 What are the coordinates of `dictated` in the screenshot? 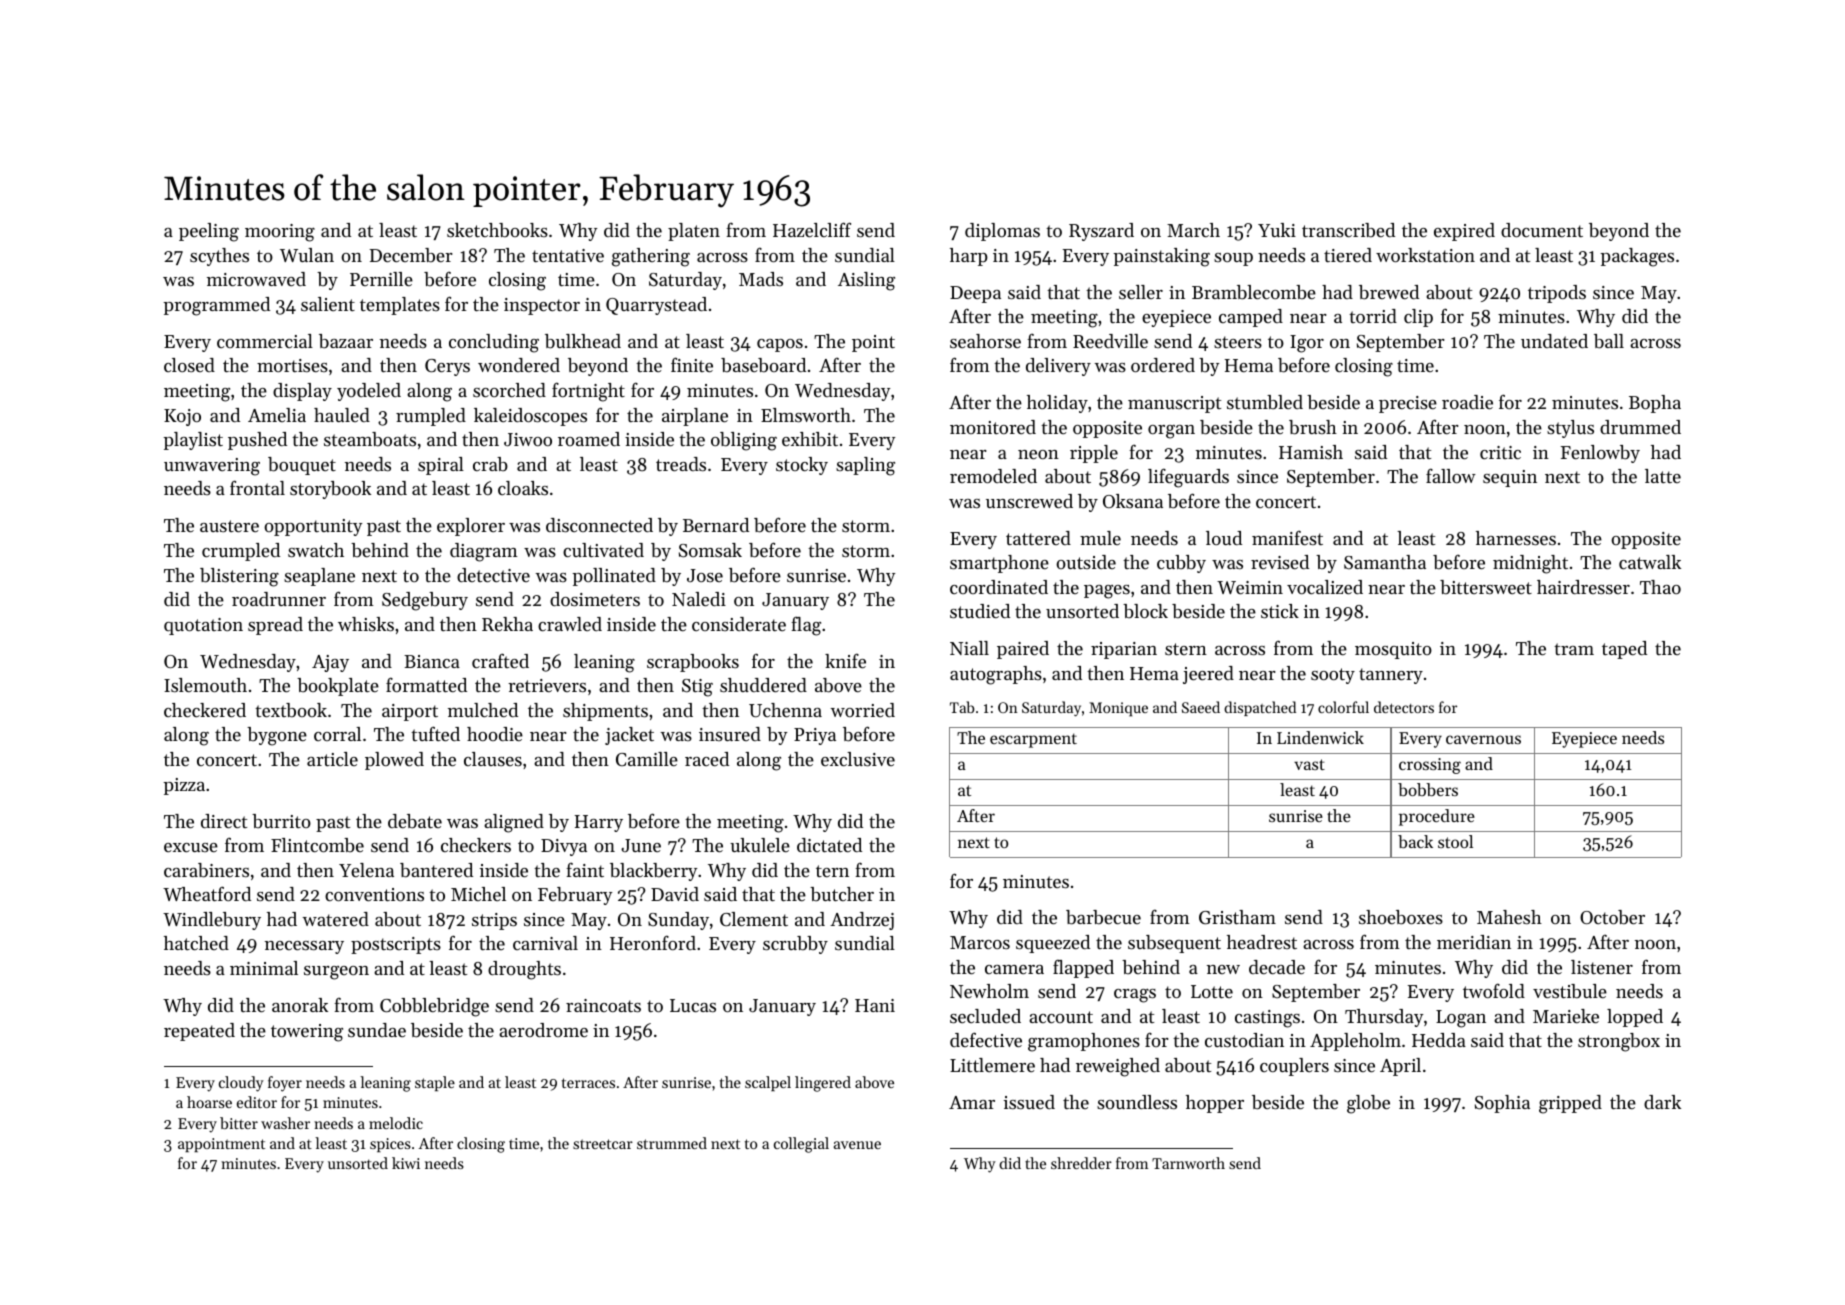 It's located at (829, 845).
